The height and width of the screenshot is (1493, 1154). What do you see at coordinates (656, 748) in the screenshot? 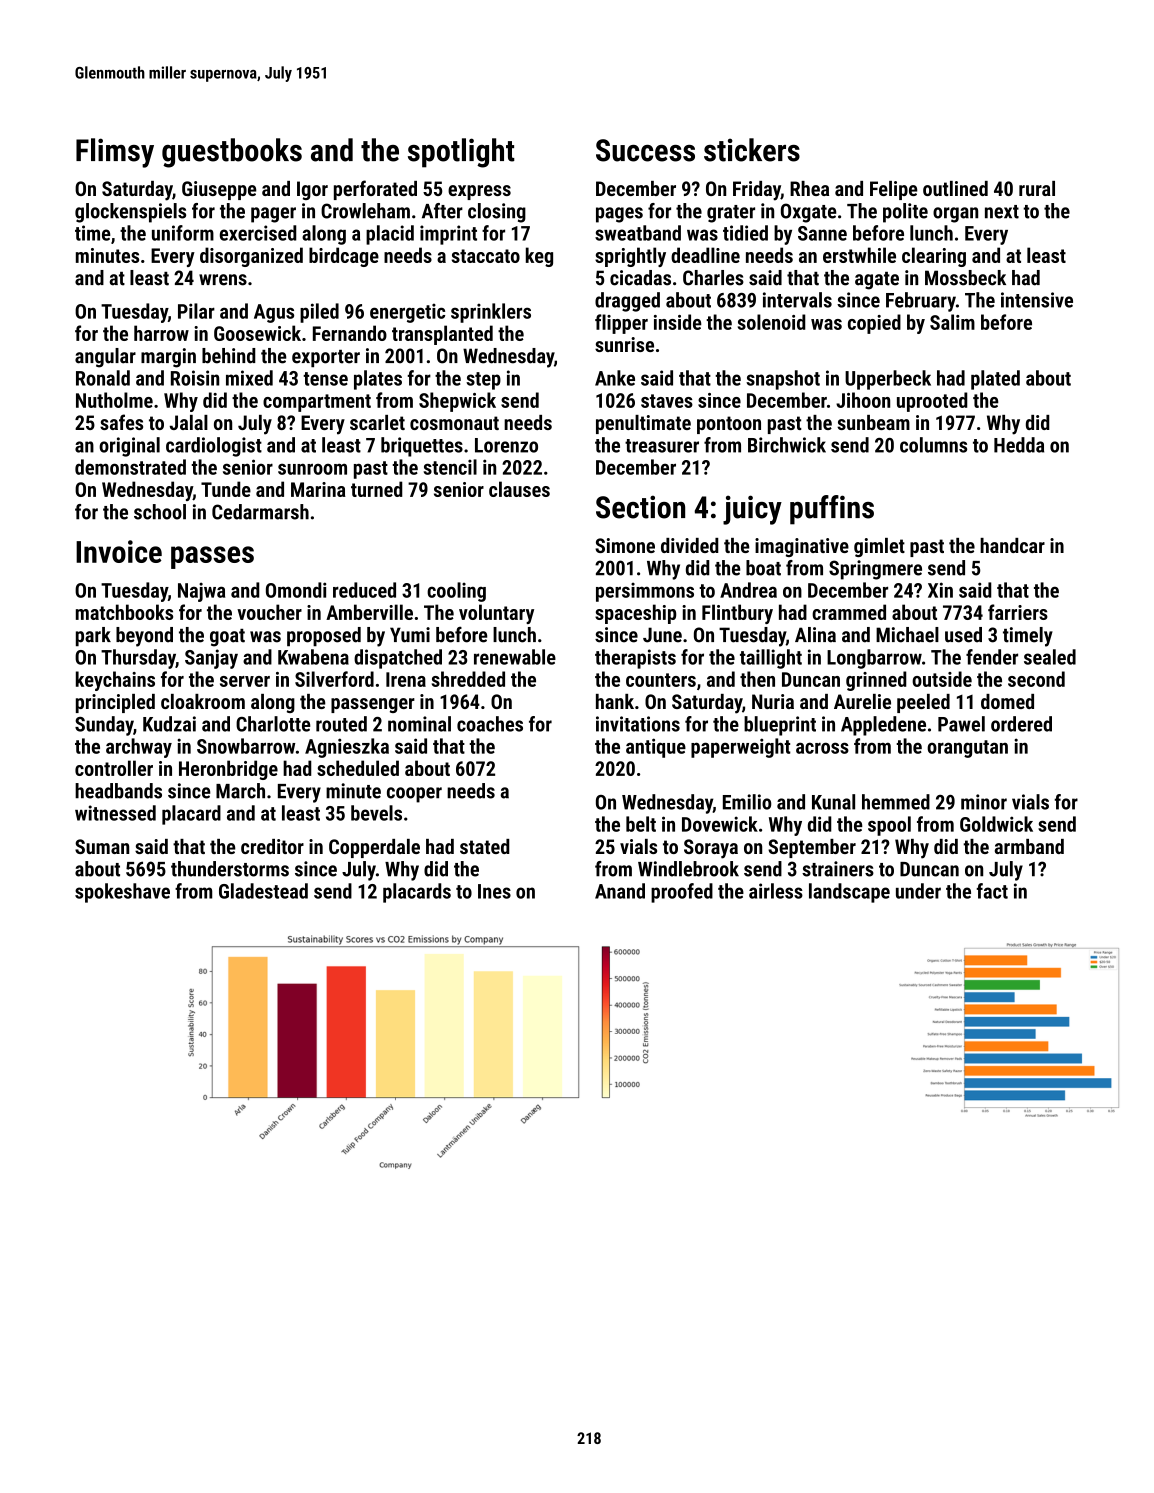
I see `antique` at bounding box center [656, 748].
